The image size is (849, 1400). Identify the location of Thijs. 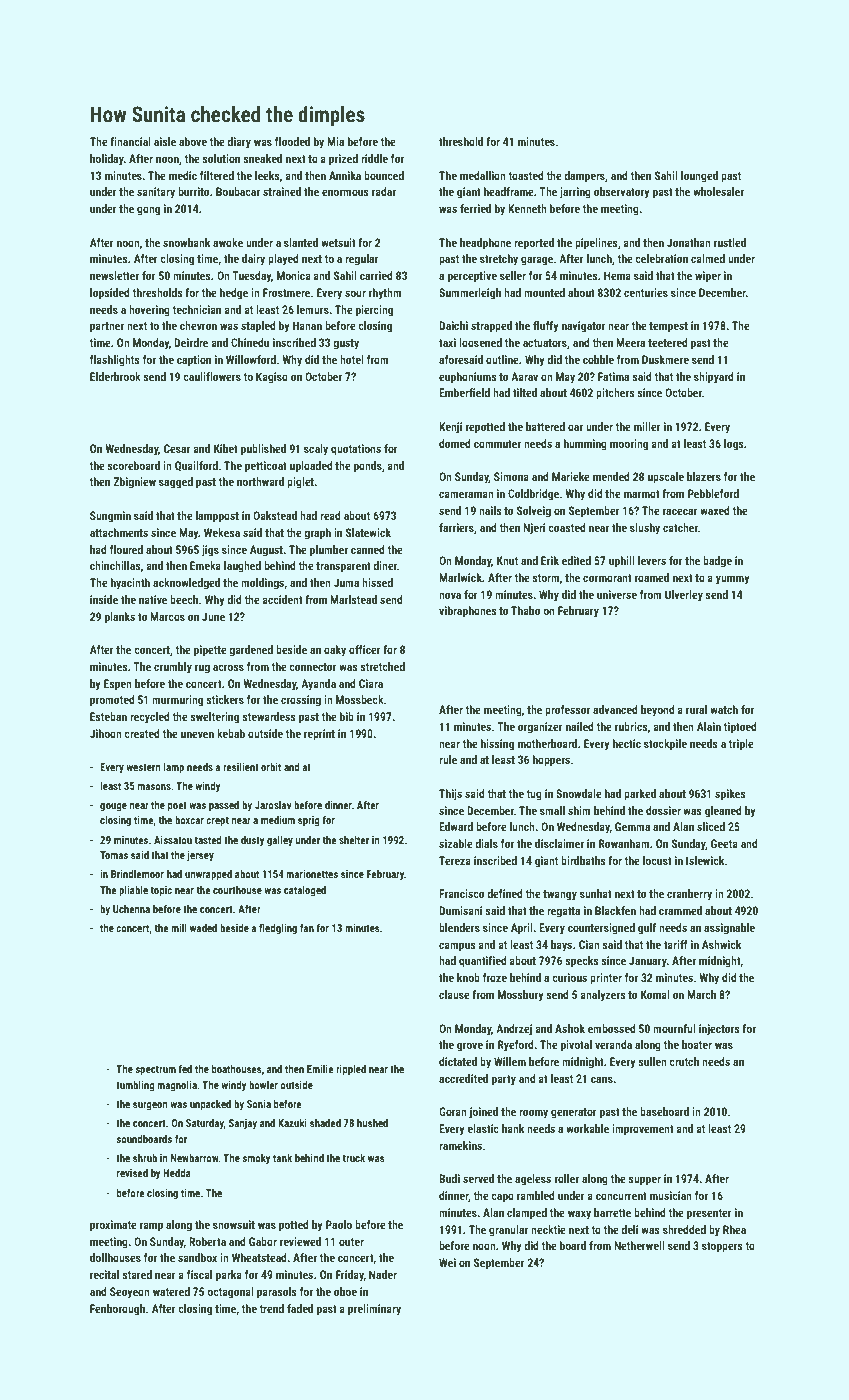
(450, 795).
